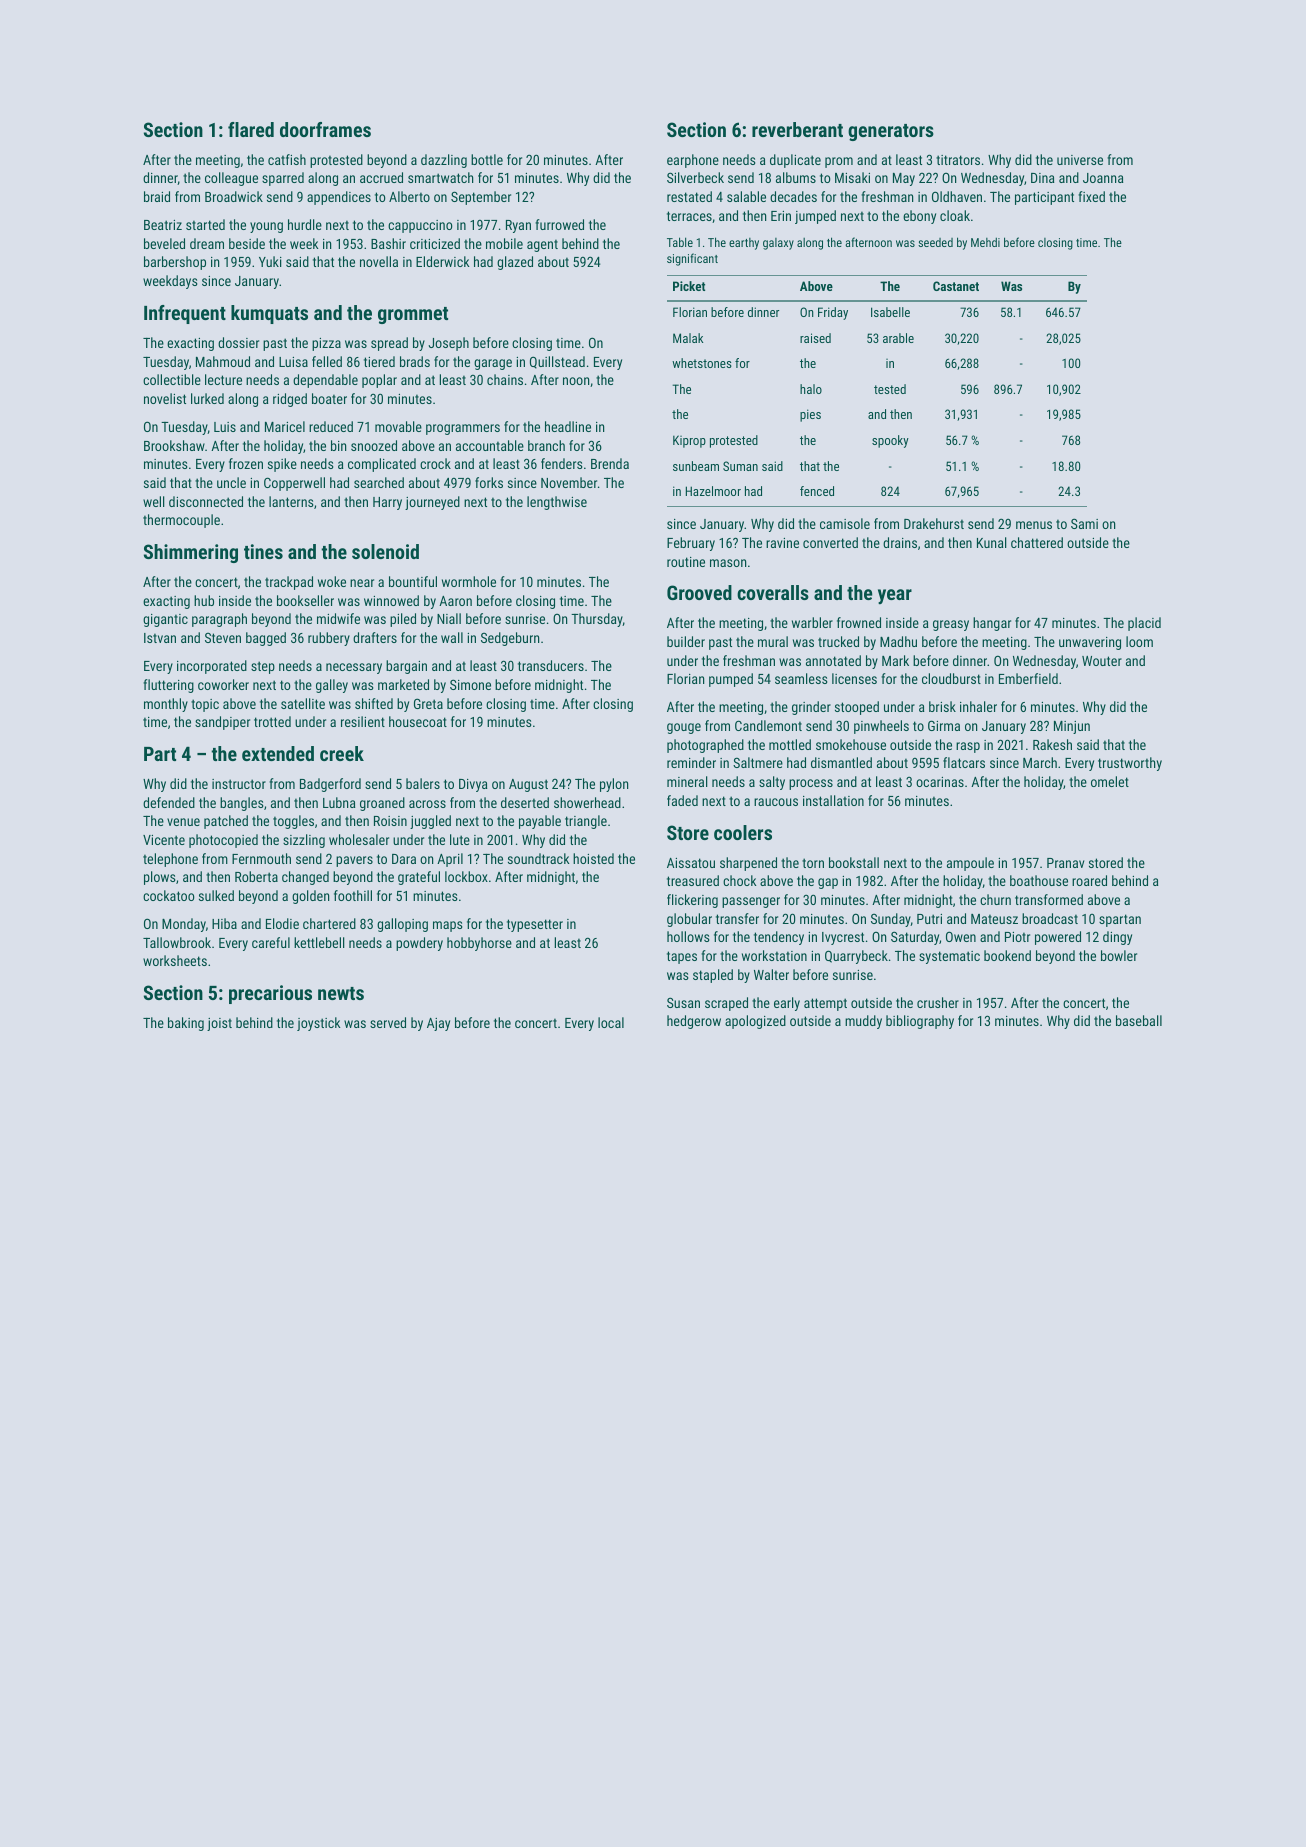 This screenshot has height=1847, width=1306. I want to click on fenders, so click(561, 463).
